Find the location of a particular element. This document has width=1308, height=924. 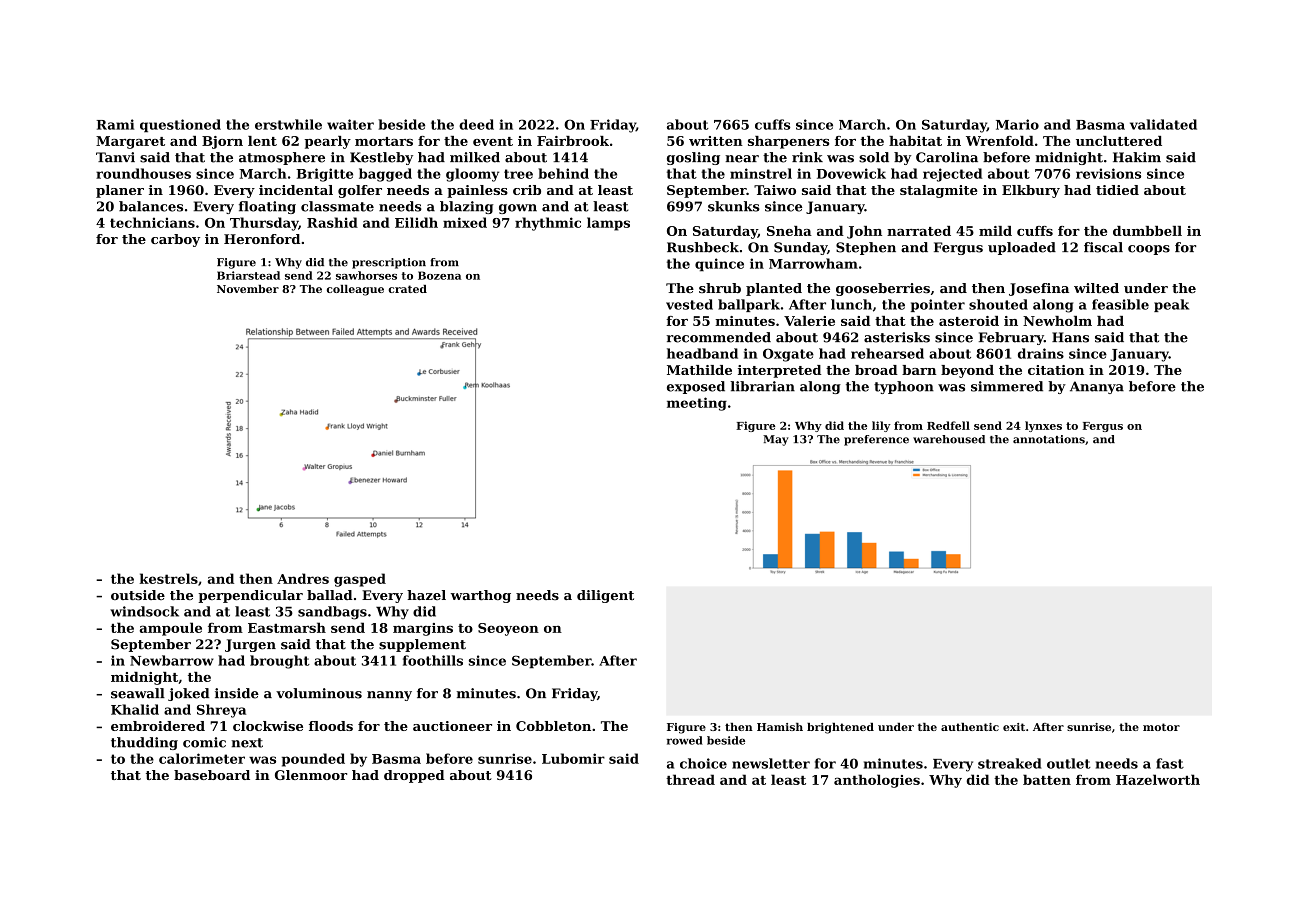

habitat is located at coordinates (915, 141).
